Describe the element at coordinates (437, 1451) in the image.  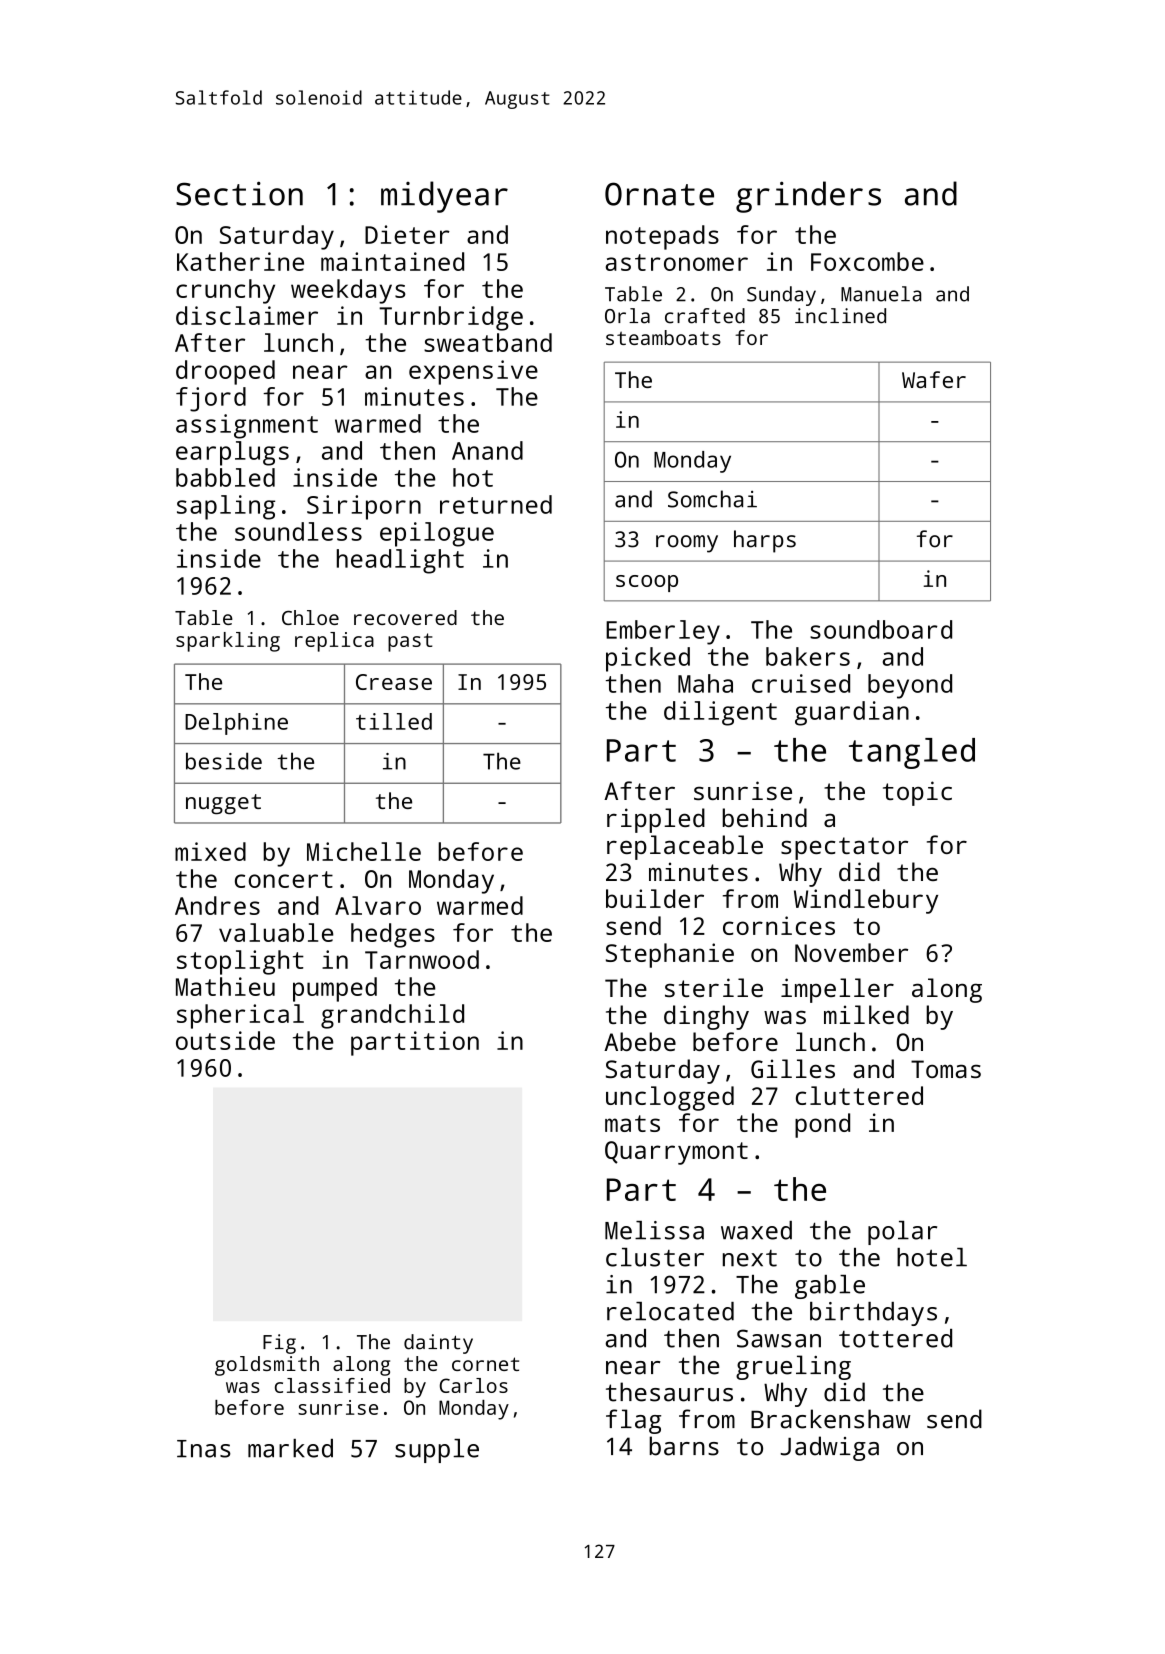
I see `supple` at that location.
